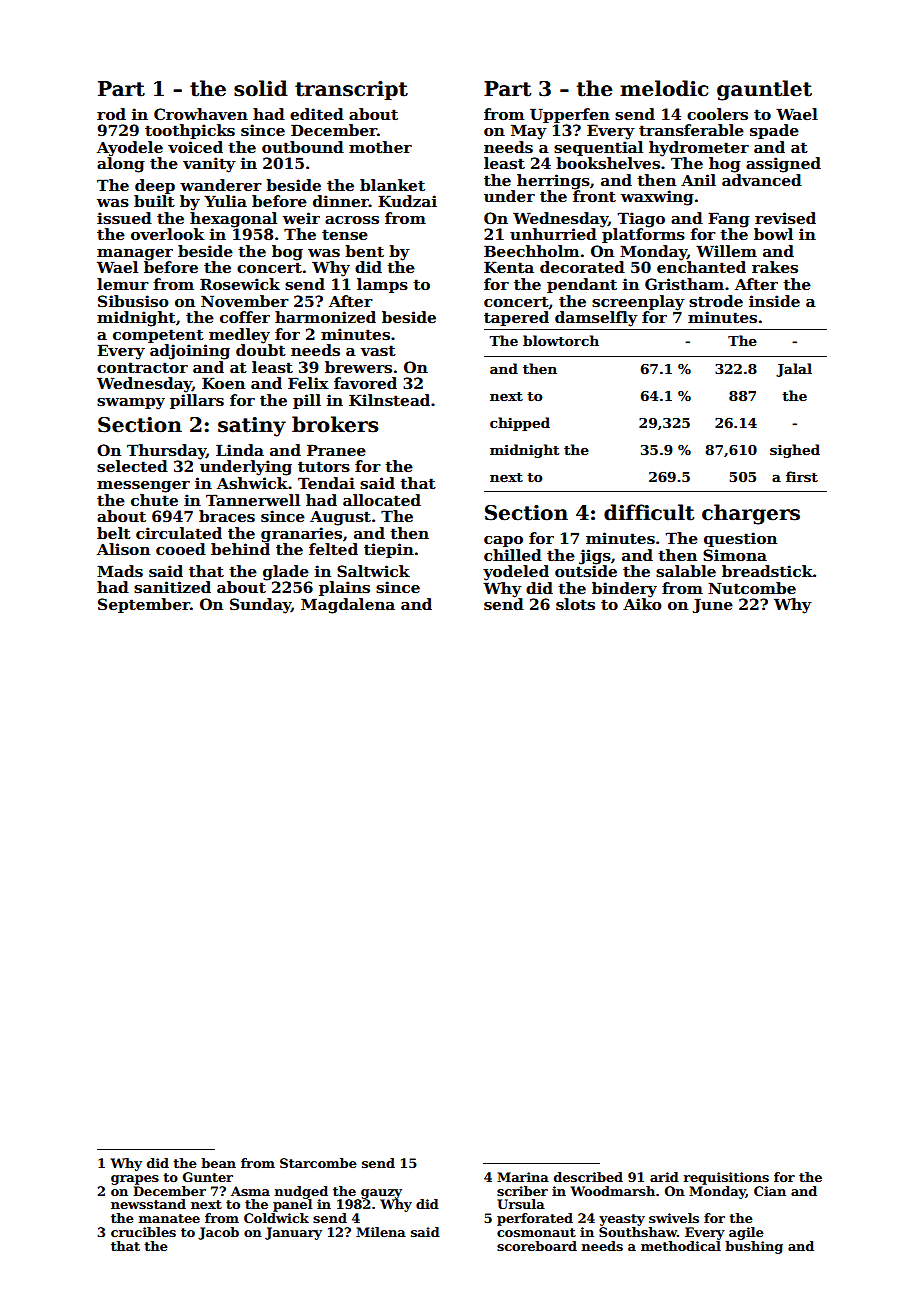 The height and width of the screenshot is (1314, 924). What do you see at coordinates (713, 605) in the screenshot?
I see `June` at bounding box center [713, 605].
